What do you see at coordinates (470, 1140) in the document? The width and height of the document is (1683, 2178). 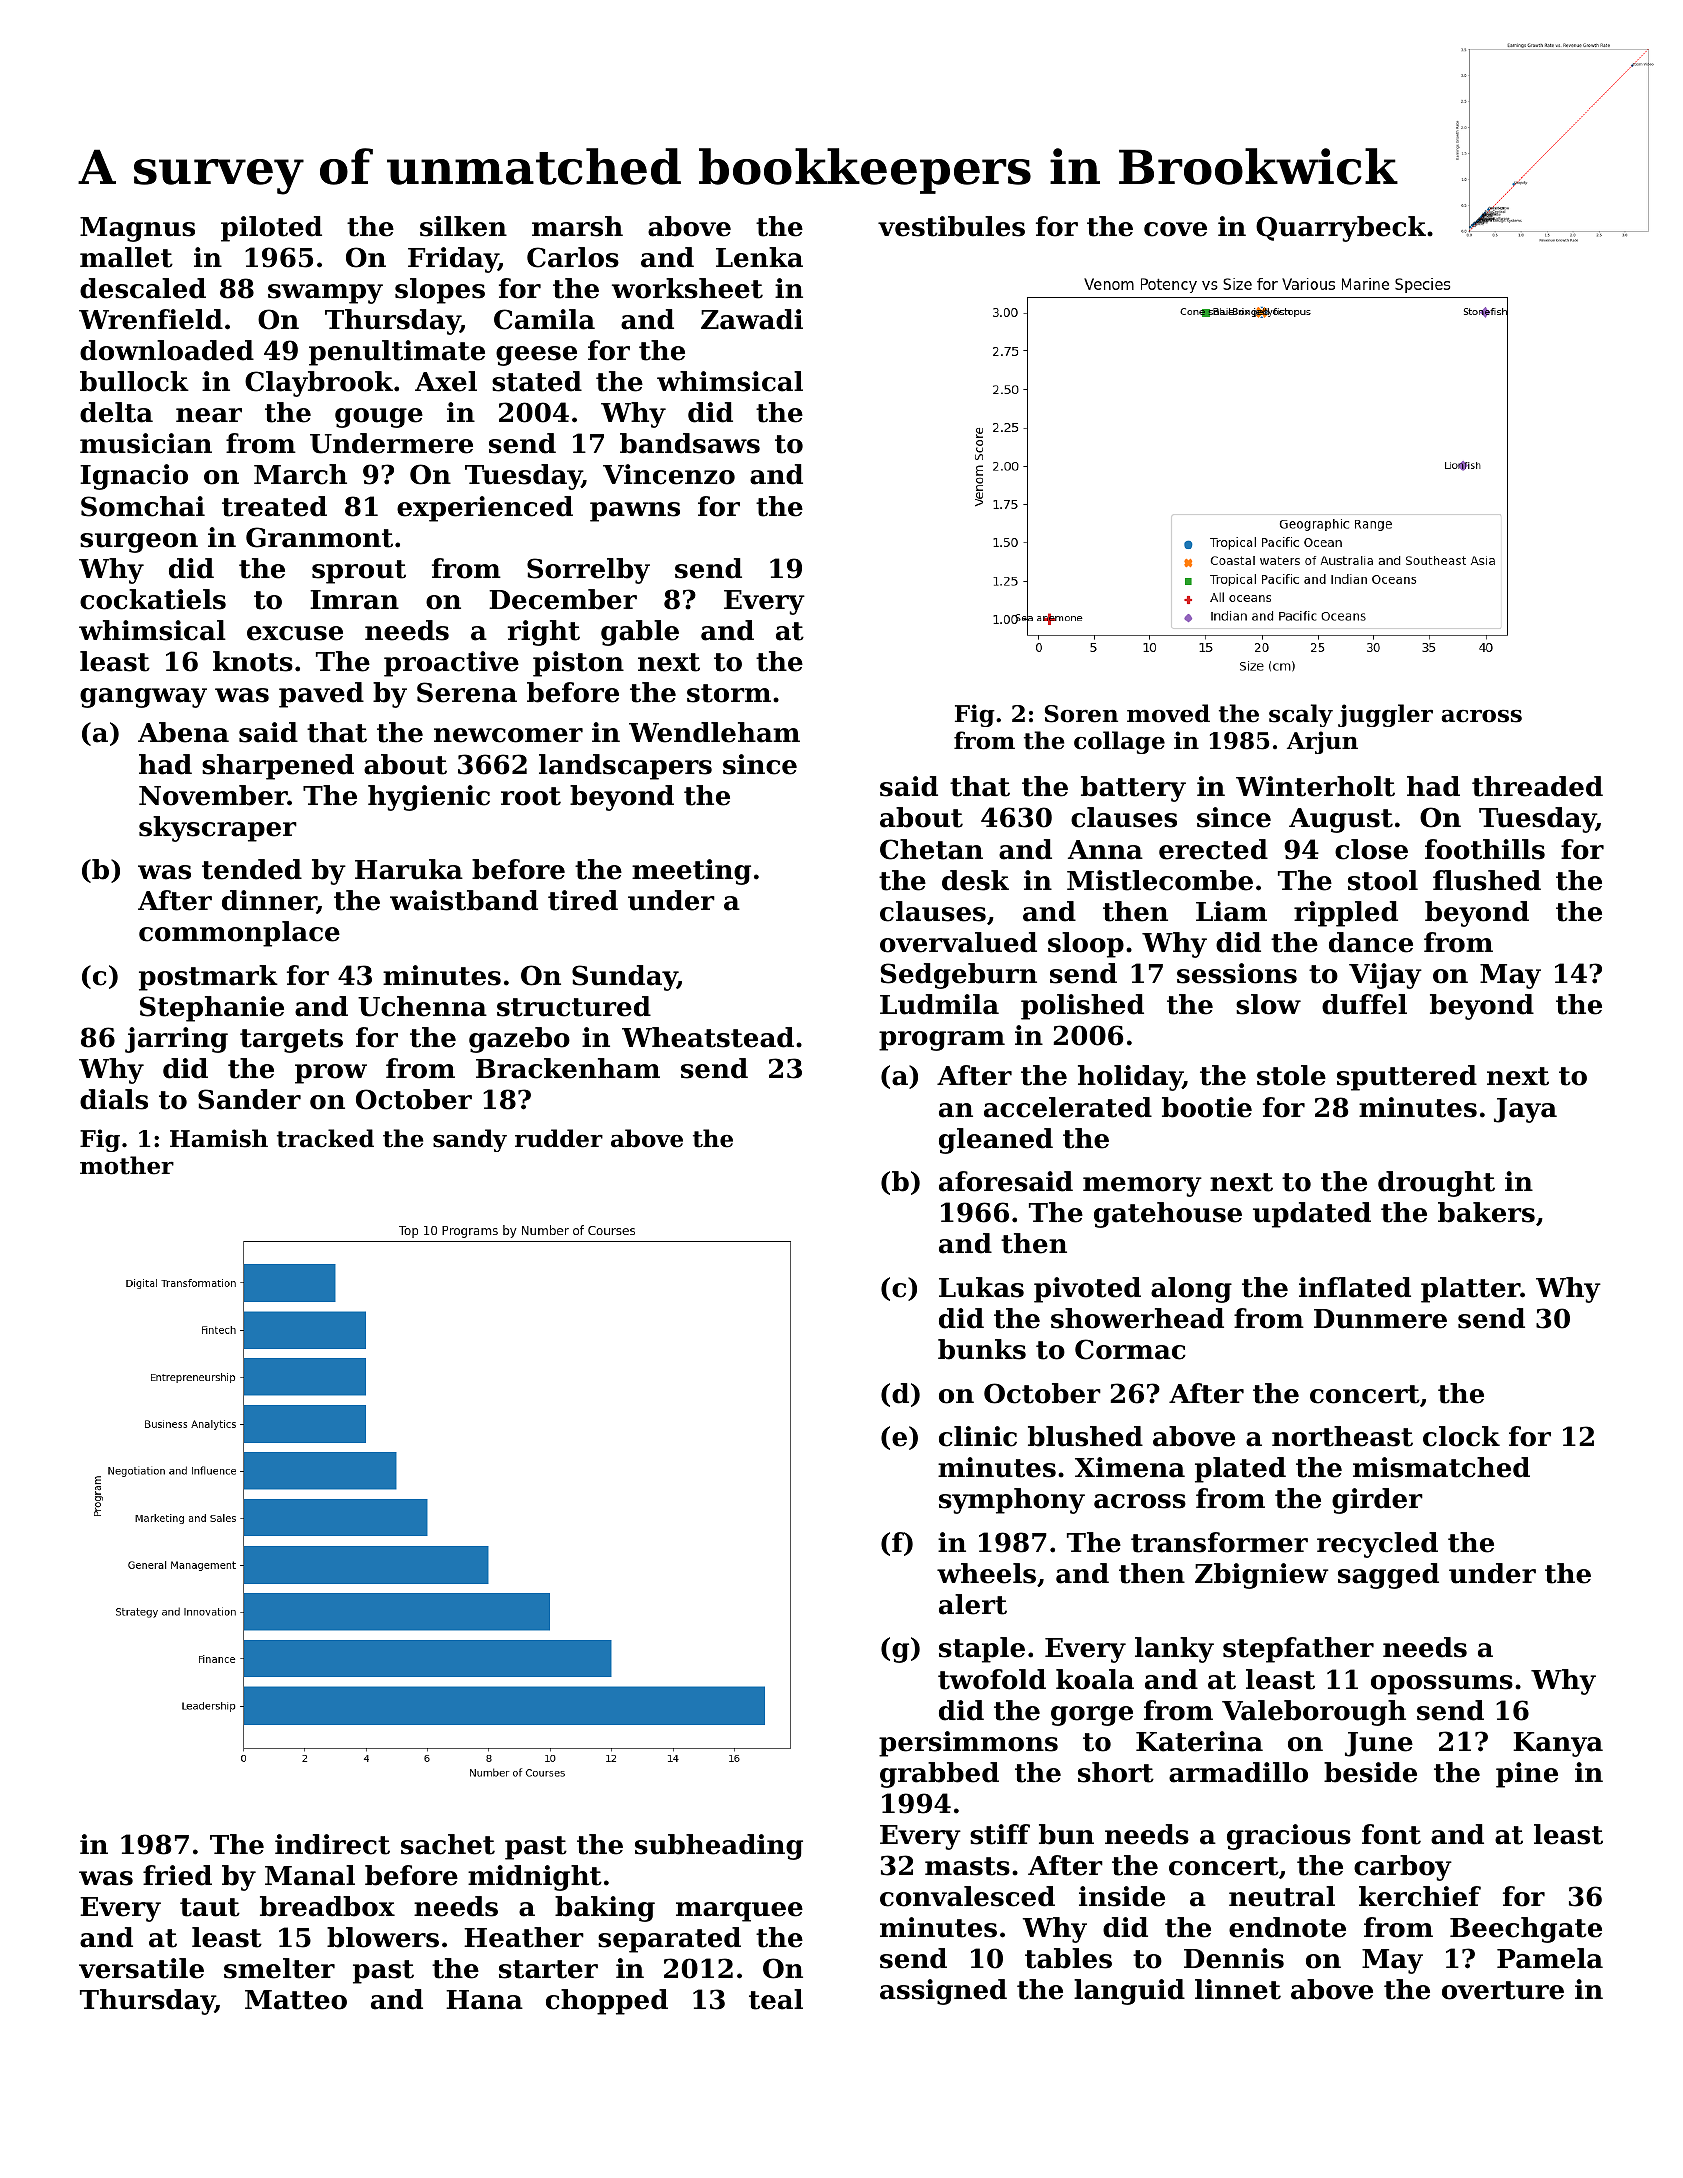 I see `sandy` at bounding box center [470, 1140].
